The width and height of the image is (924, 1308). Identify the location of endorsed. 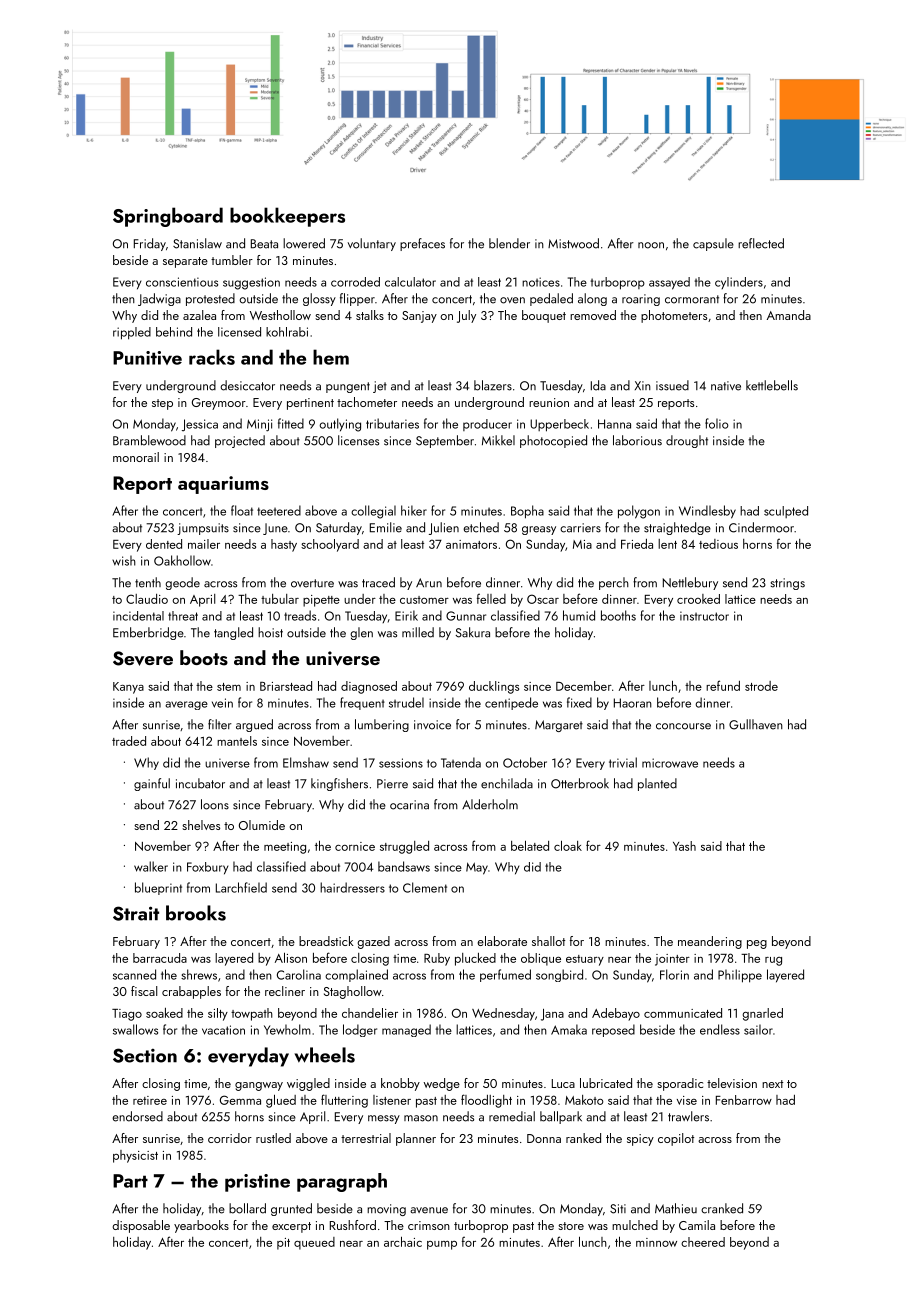
(137, 1116).
